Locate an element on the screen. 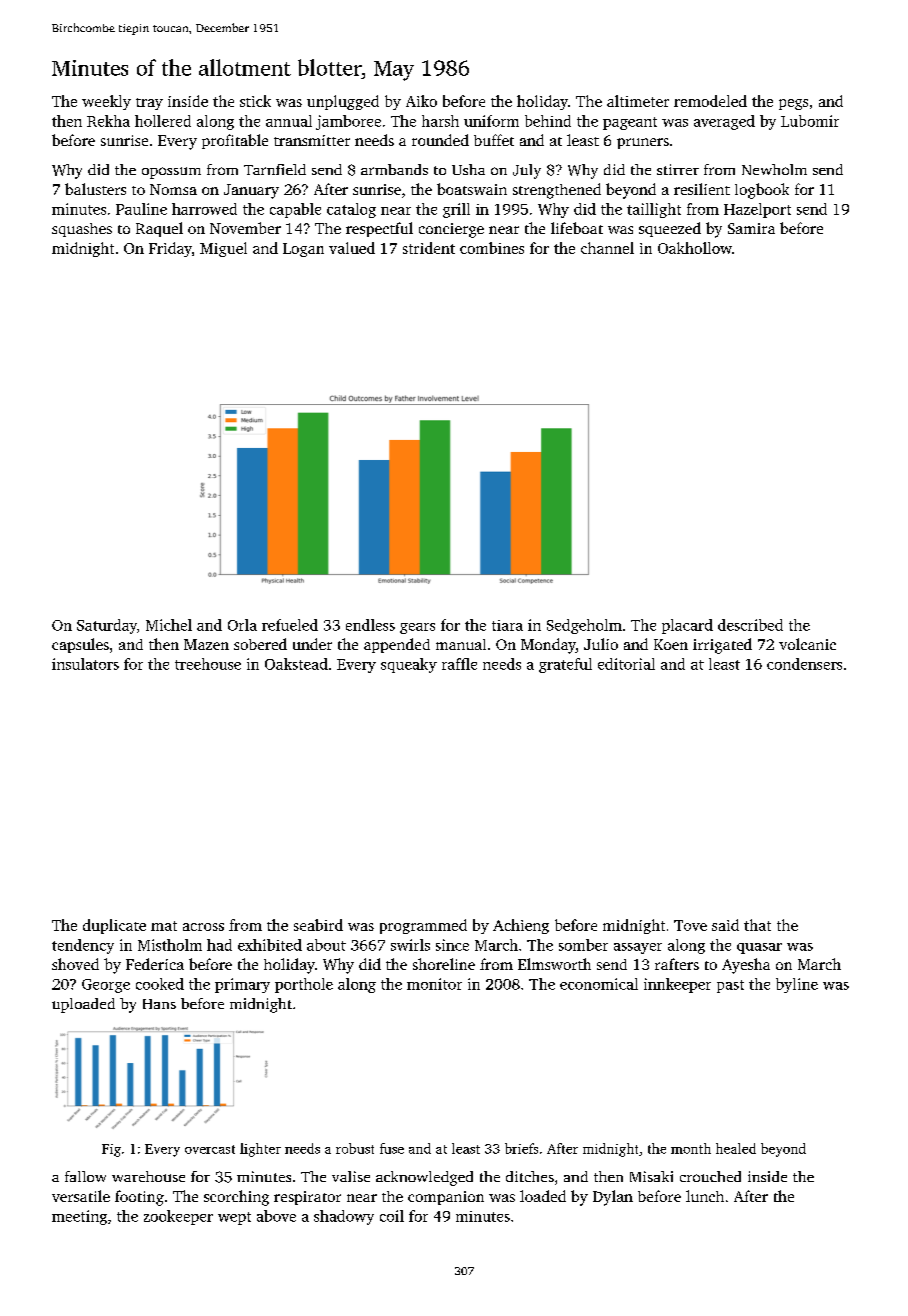  remodeled is located at coordinates (710, 101).
